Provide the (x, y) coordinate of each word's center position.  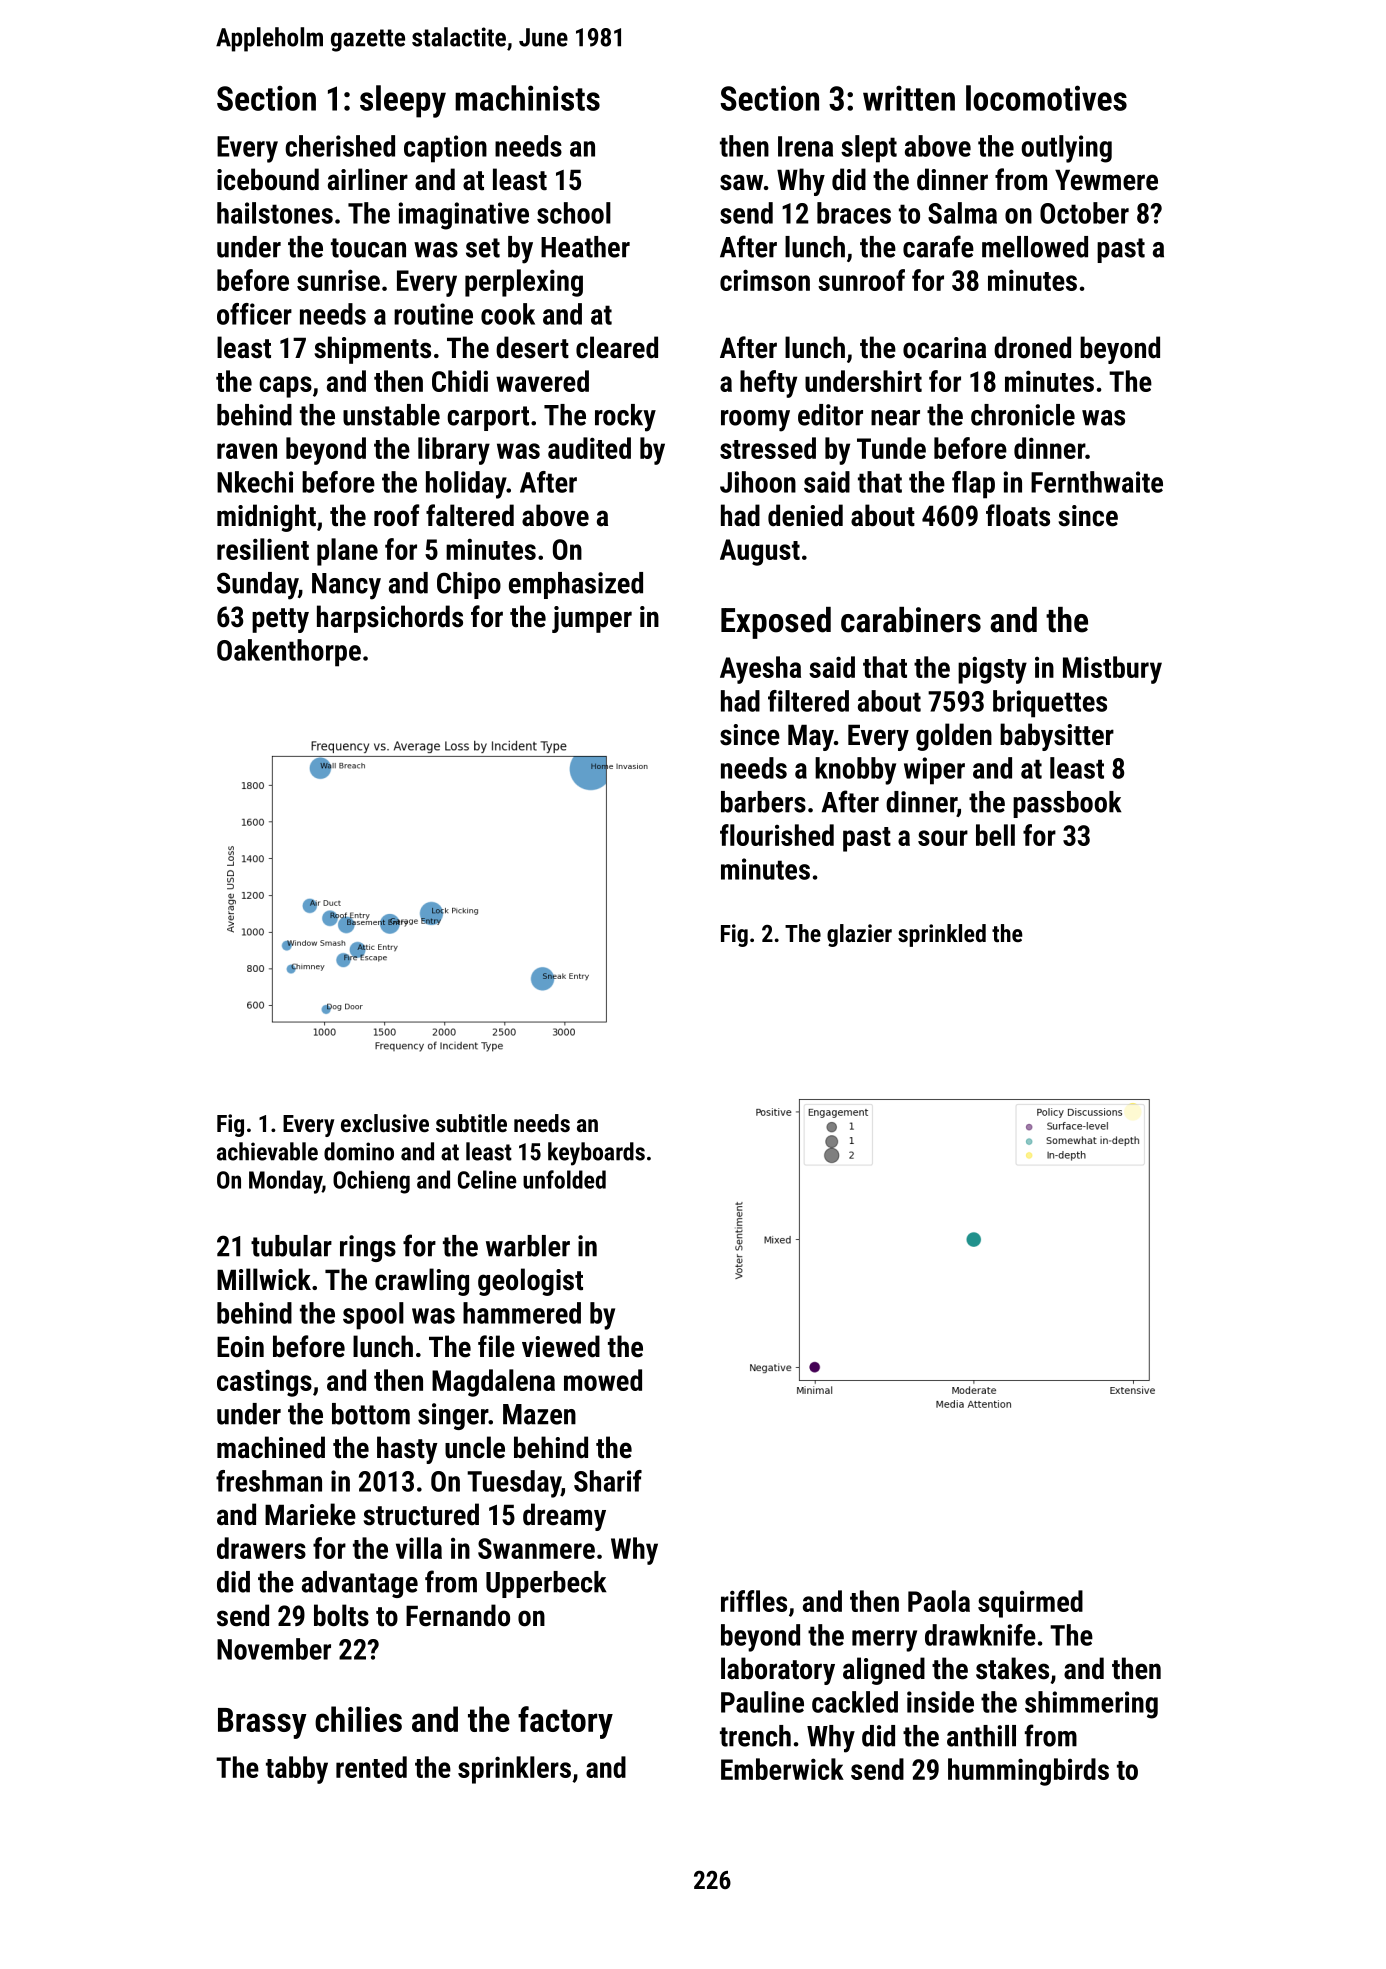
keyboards (596, 1154)
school (574, 213)
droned (1032, 347)
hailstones (275, 213)
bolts (341, 1615)
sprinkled (942, 935)
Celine (487, 1179)
